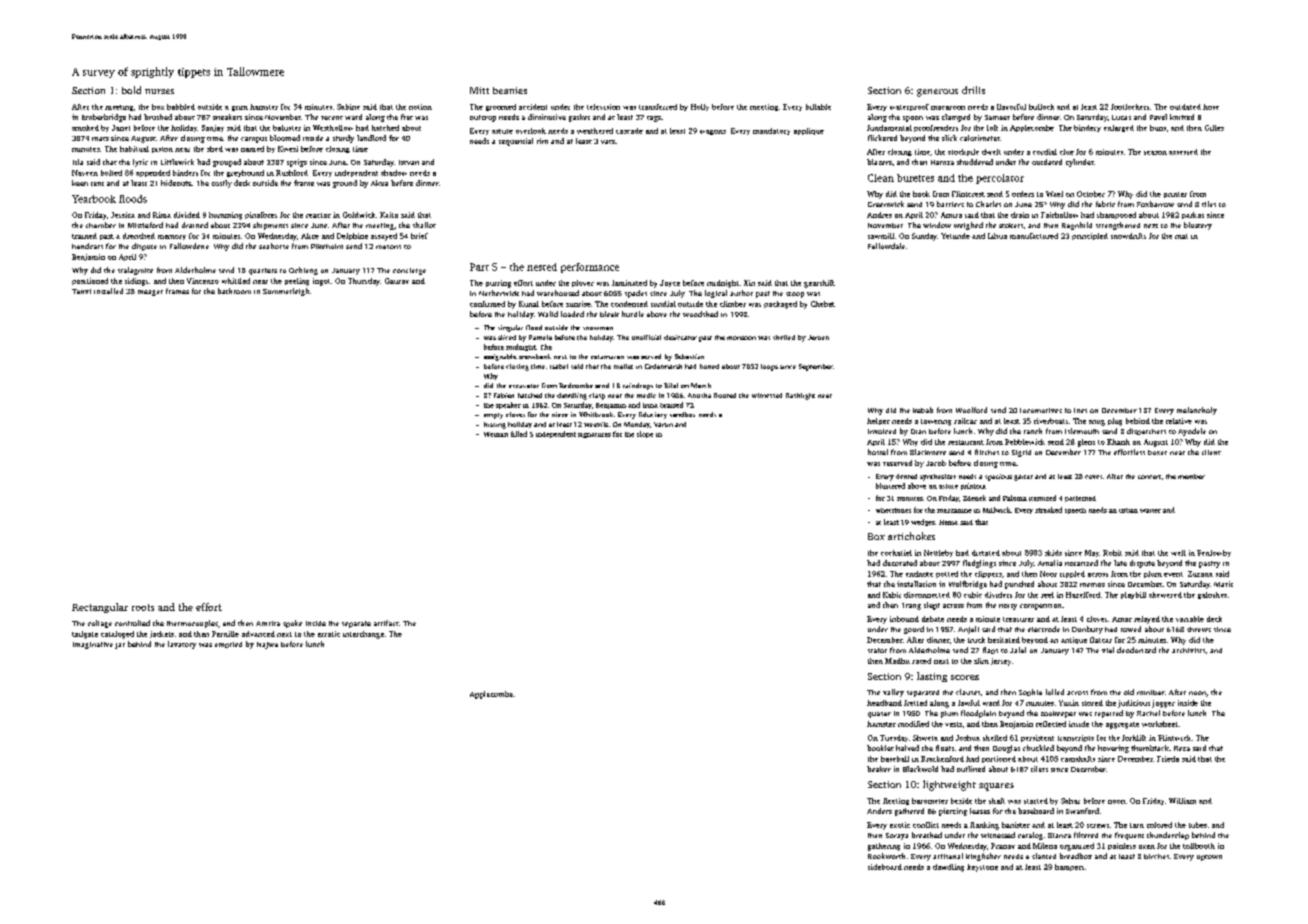  Describe the element at coordinates (496, 434) in the screenshot. I see `Weimin` at that location.
